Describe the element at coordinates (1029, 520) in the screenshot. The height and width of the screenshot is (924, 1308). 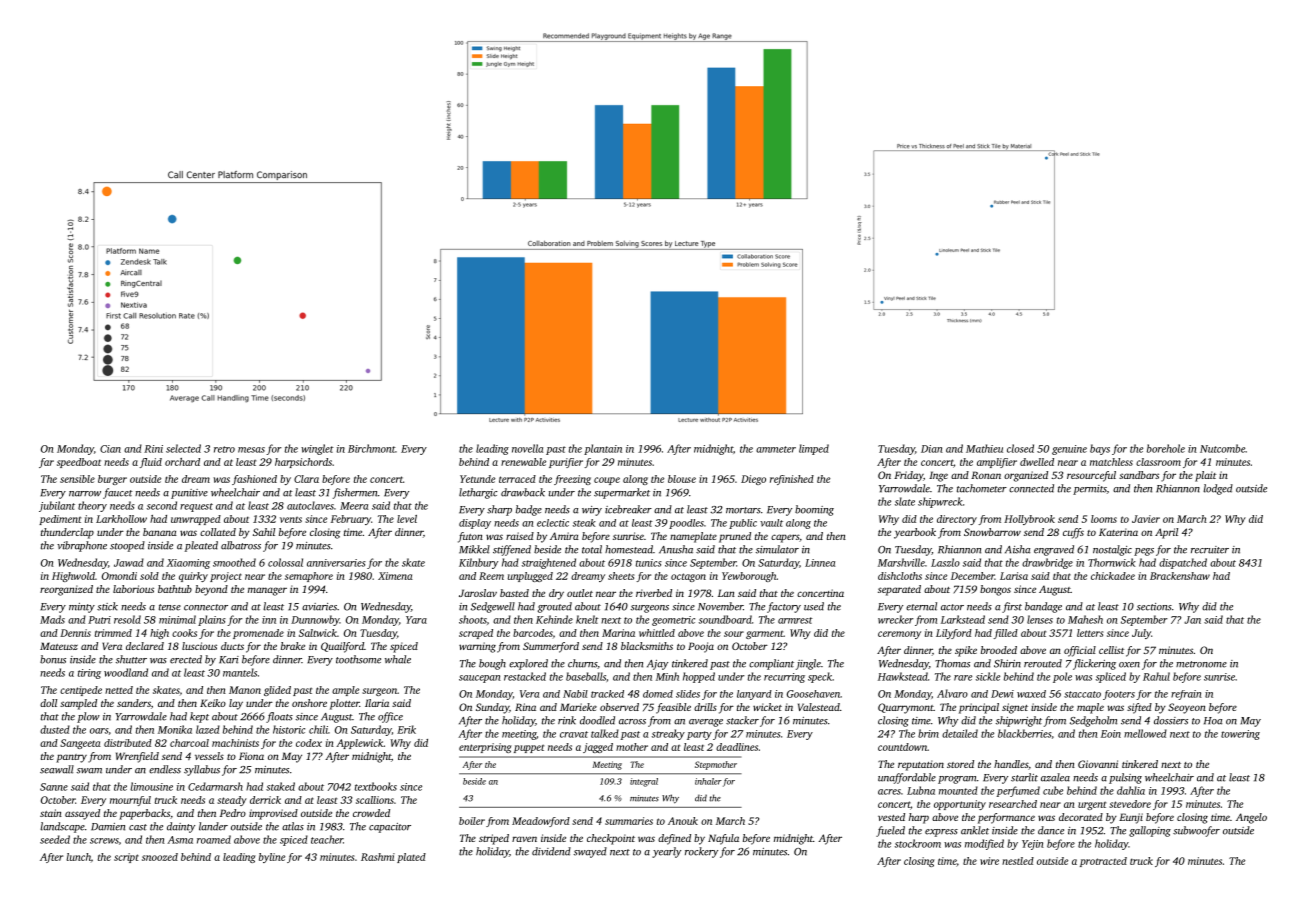
I see `Hollybrook` at that location.
